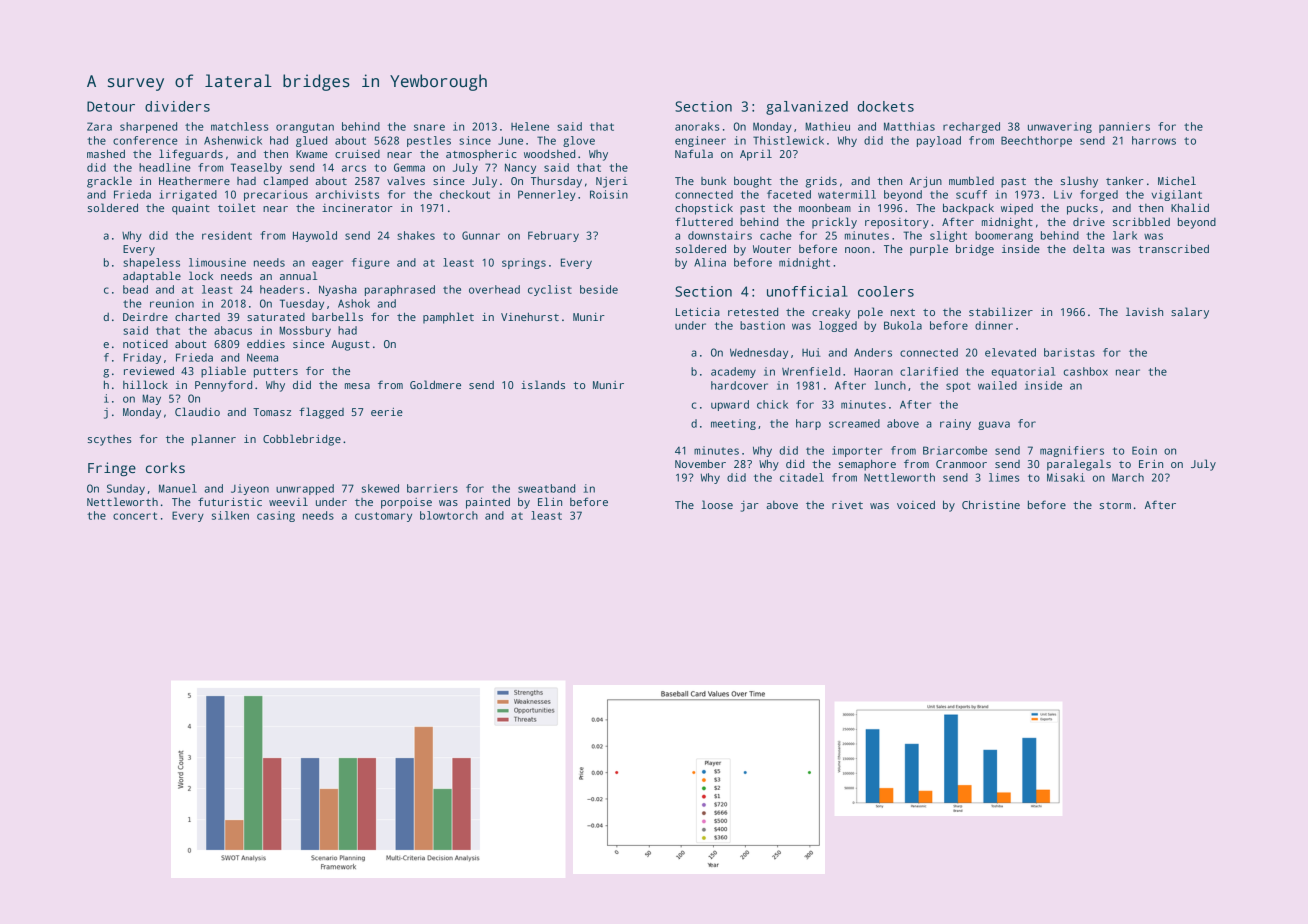  What do you see at coordinates (550, 290) in the page?
I see `cyclist` at bounding box center [550, 290].
